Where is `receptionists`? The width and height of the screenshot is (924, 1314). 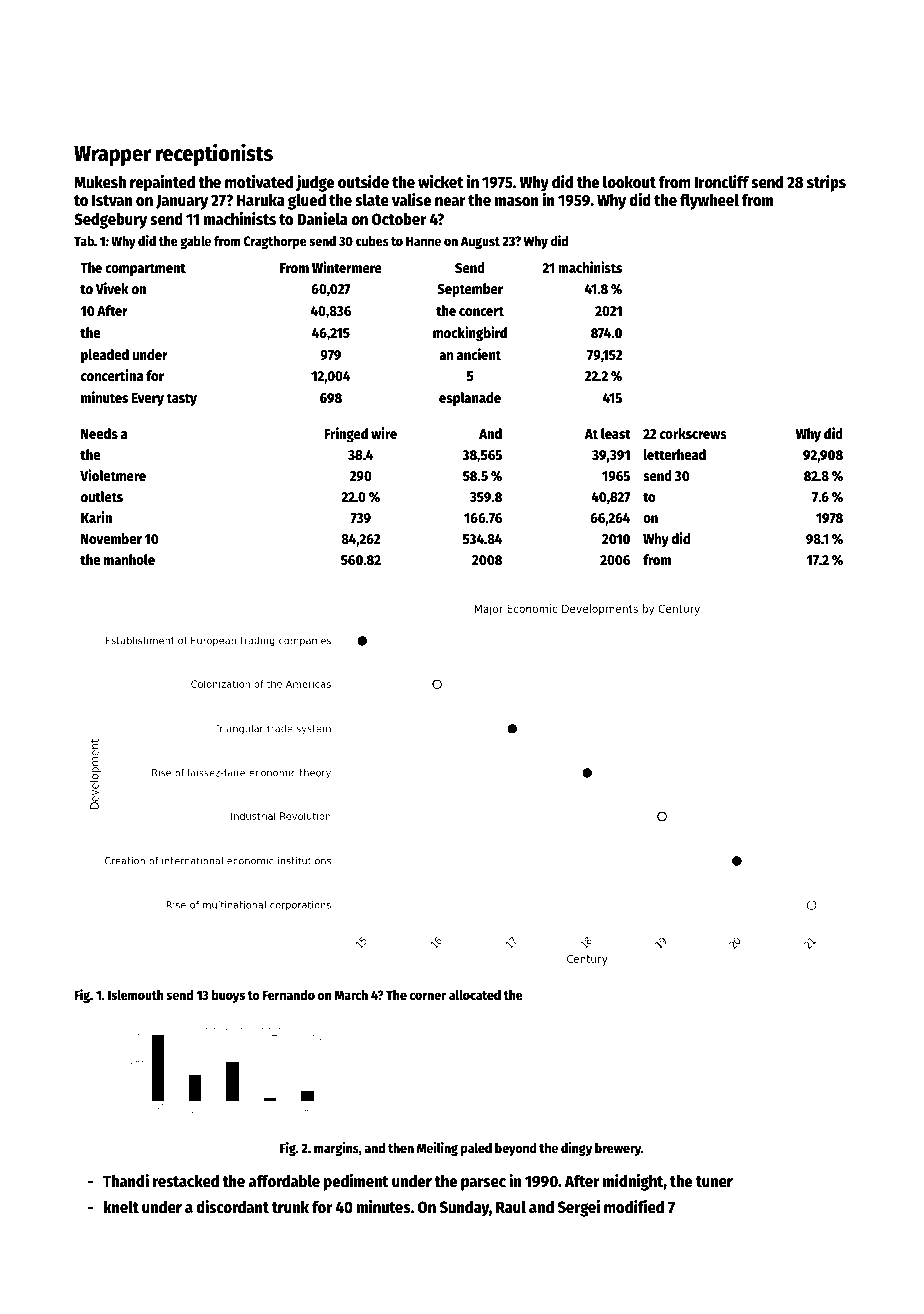 receptionists is located at coordinates (214, 154).
